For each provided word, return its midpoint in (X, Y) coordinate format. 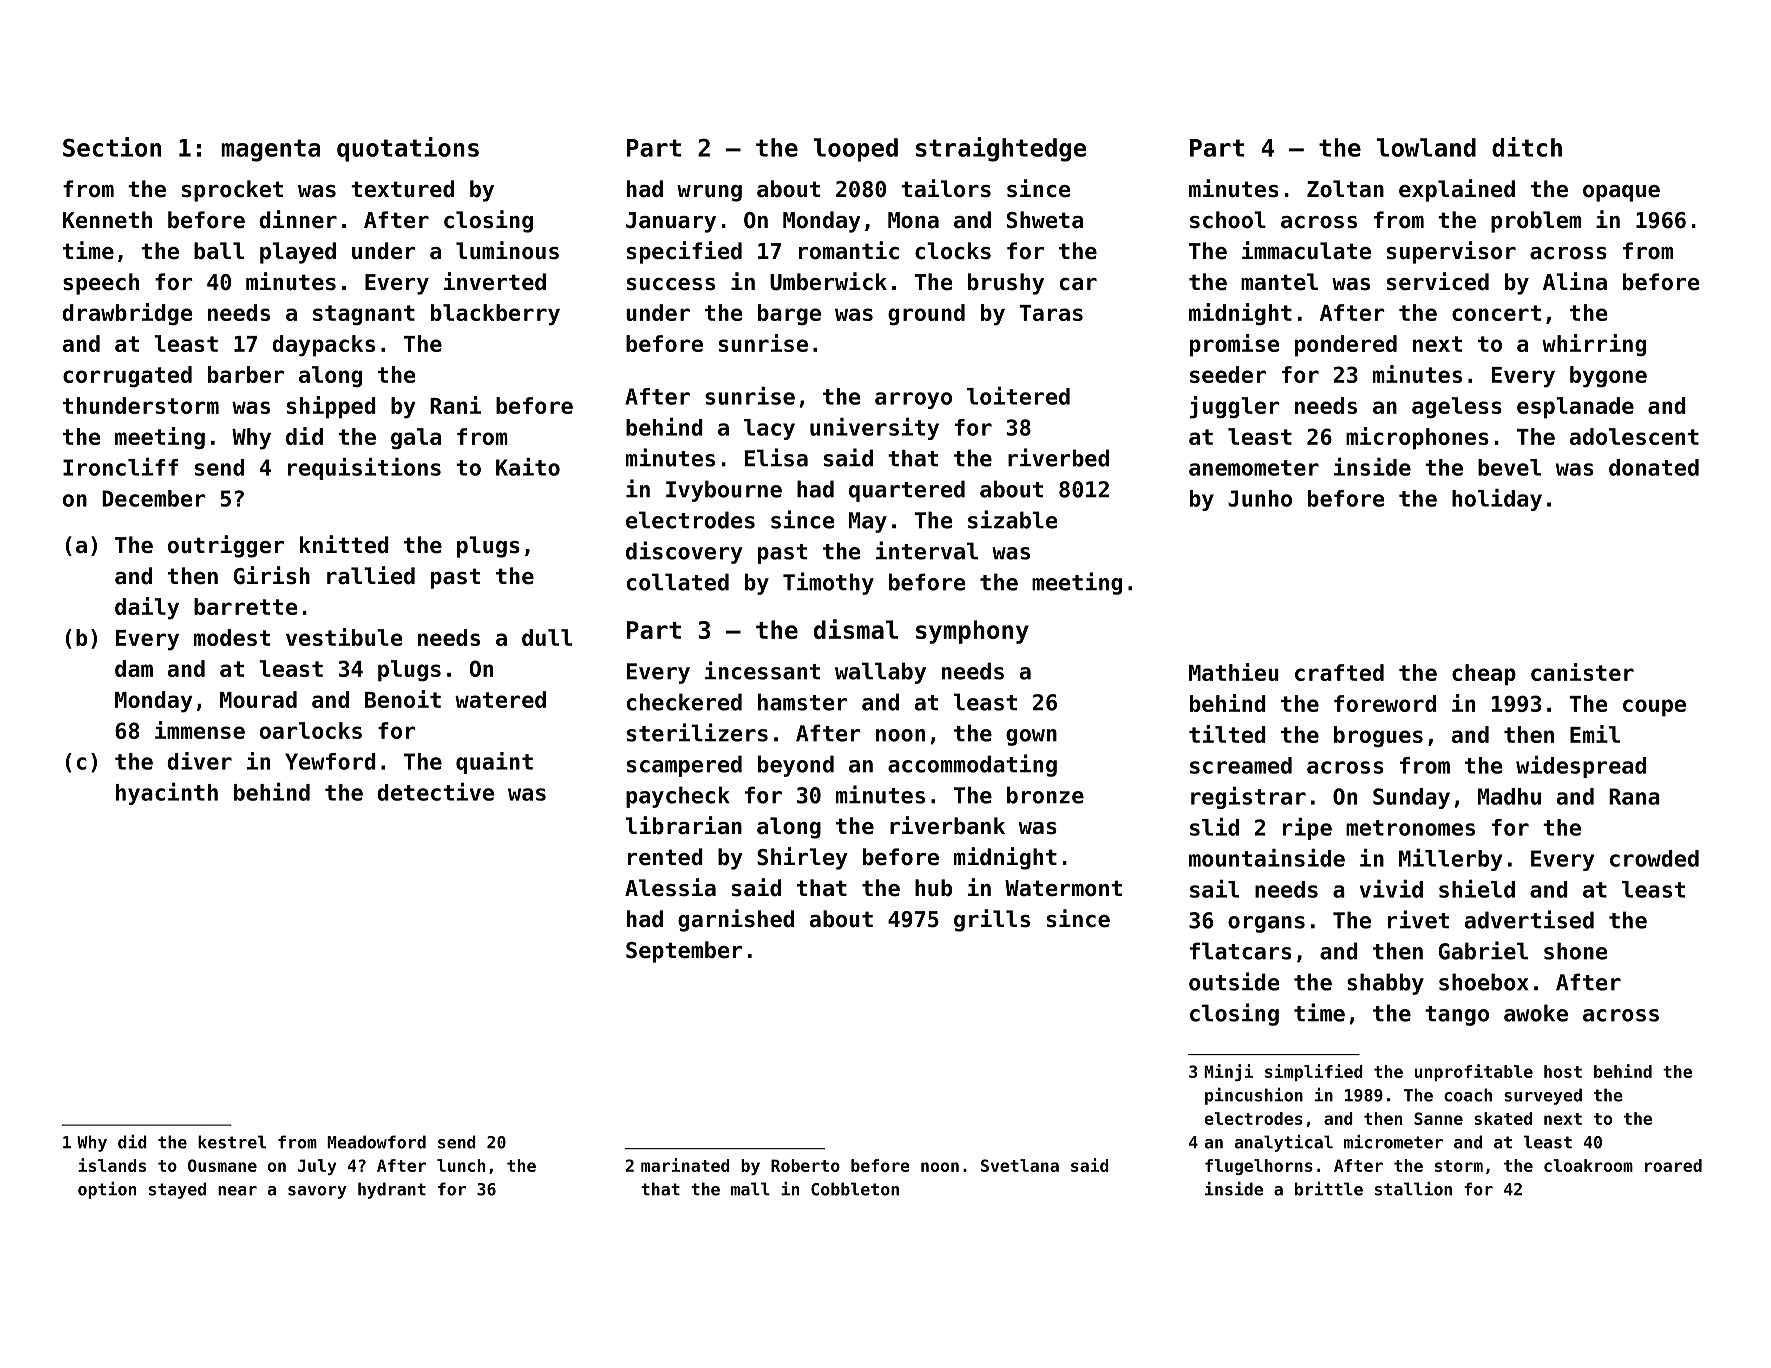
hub (933, 888)
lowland (1426, 147)
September (684, 952)
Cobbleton (855, 1189)
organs (1266, 924)
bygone (1608, 377)
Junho (1260, 498)
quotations (408, 149)
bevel (1509, 467)
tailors (946, 188)
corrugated (127, 376)
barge (789, 314)
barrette (245, 606)
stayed (177, 1190)
